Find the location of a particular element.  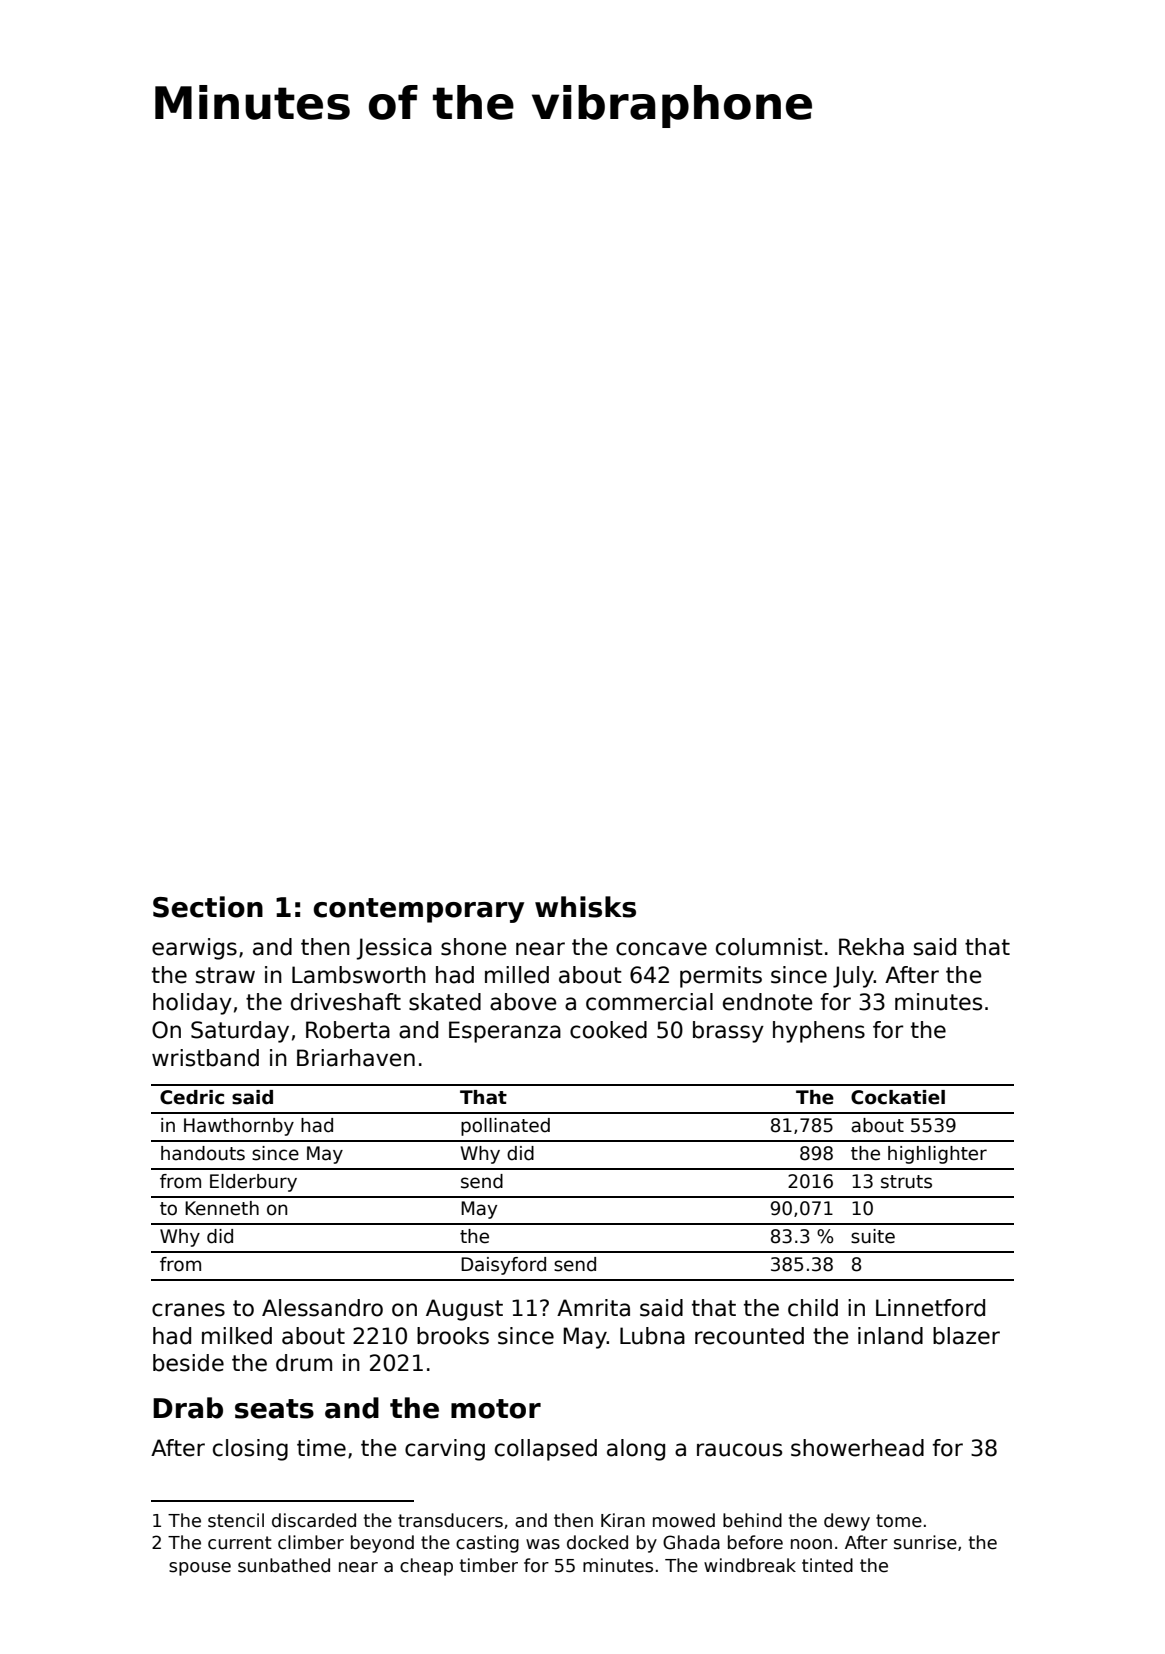

cranes is located at coordinates (188, 1310).
